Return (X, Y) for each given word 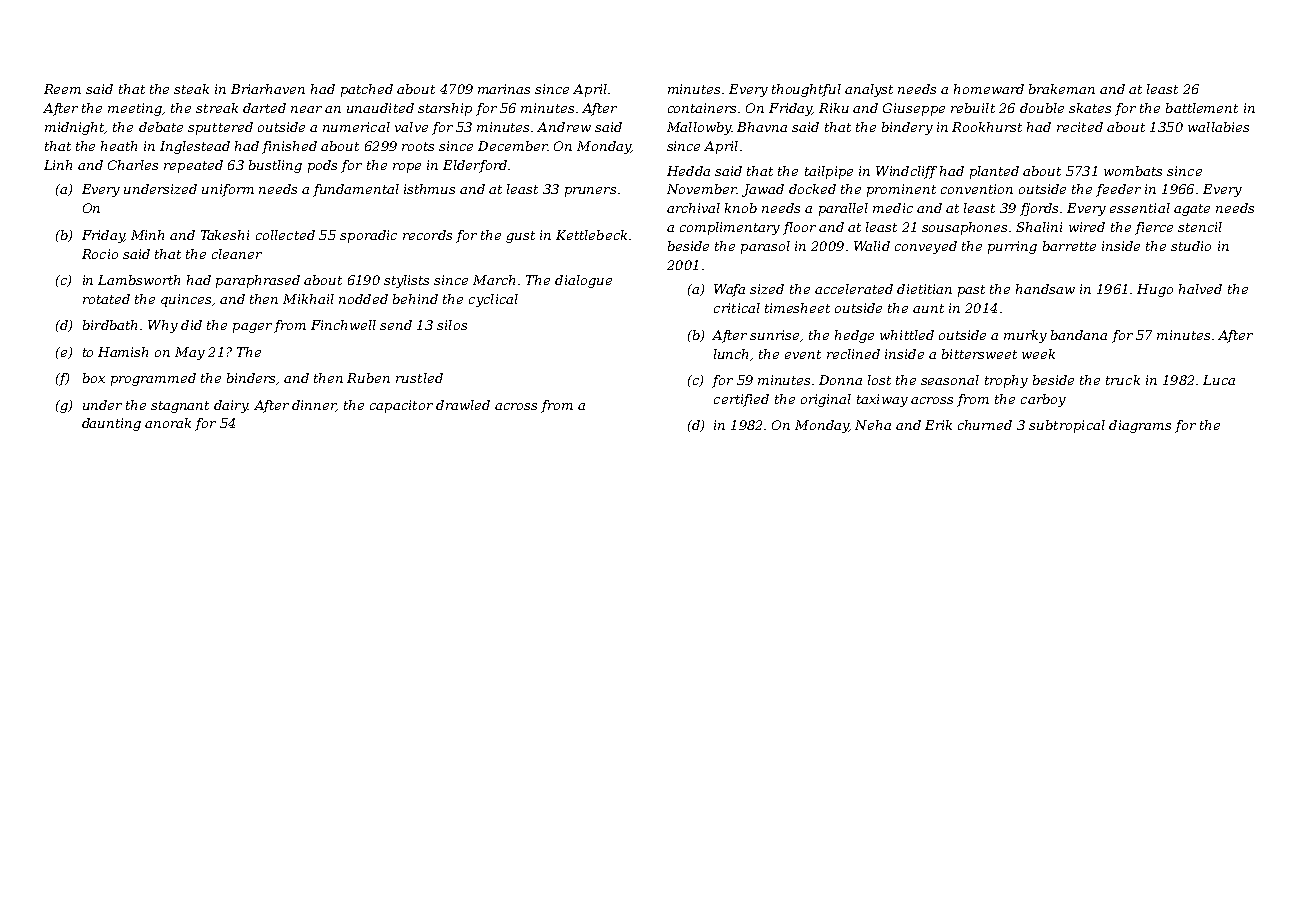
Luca (1219, 380)
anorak (168, 423)
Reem (62, 89)
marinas (504, 89)
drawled (463, 405)
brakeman (1062, 89)
